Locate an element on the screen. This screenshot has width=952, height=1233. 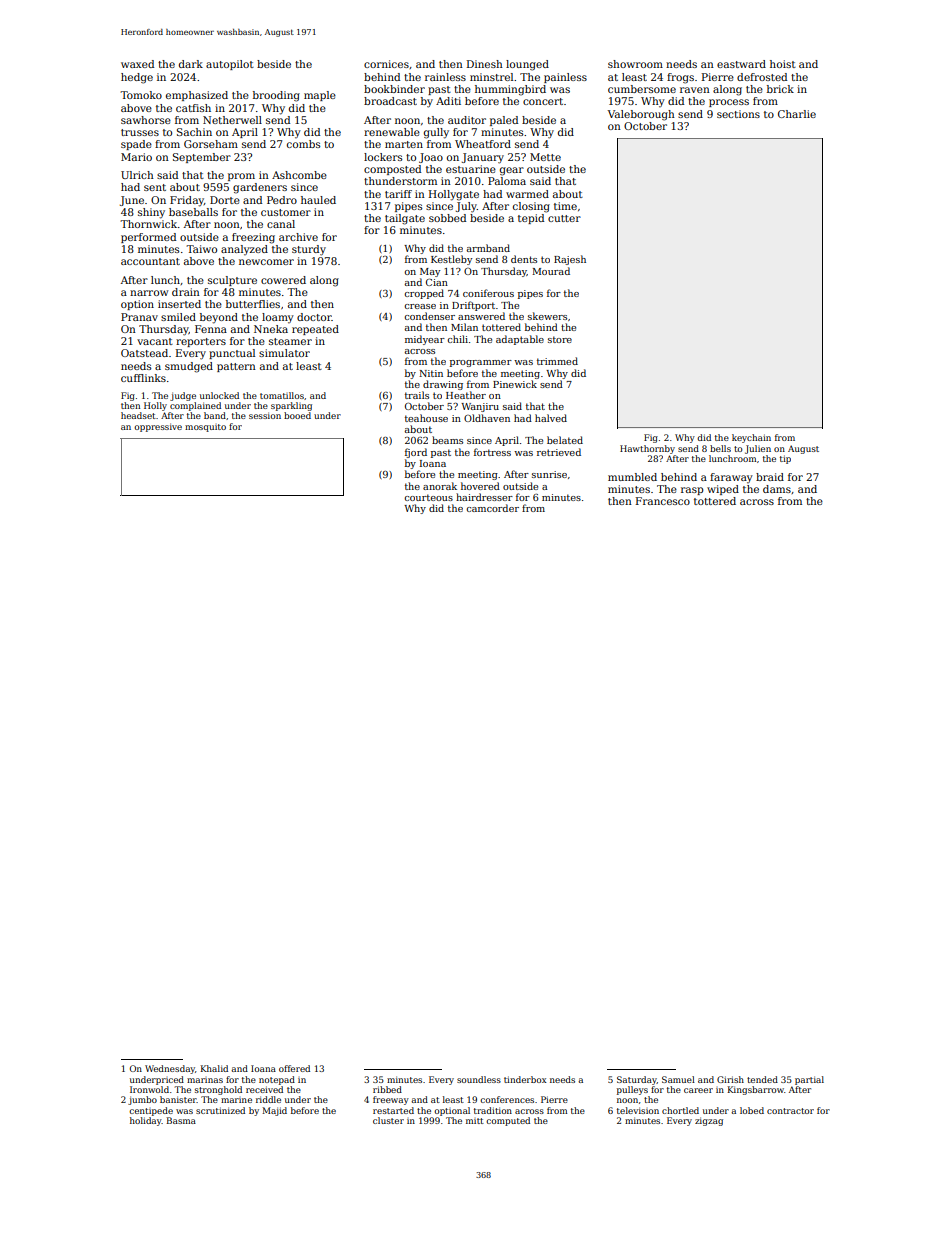
Wednesday is located at coordinates (170, 1069).
